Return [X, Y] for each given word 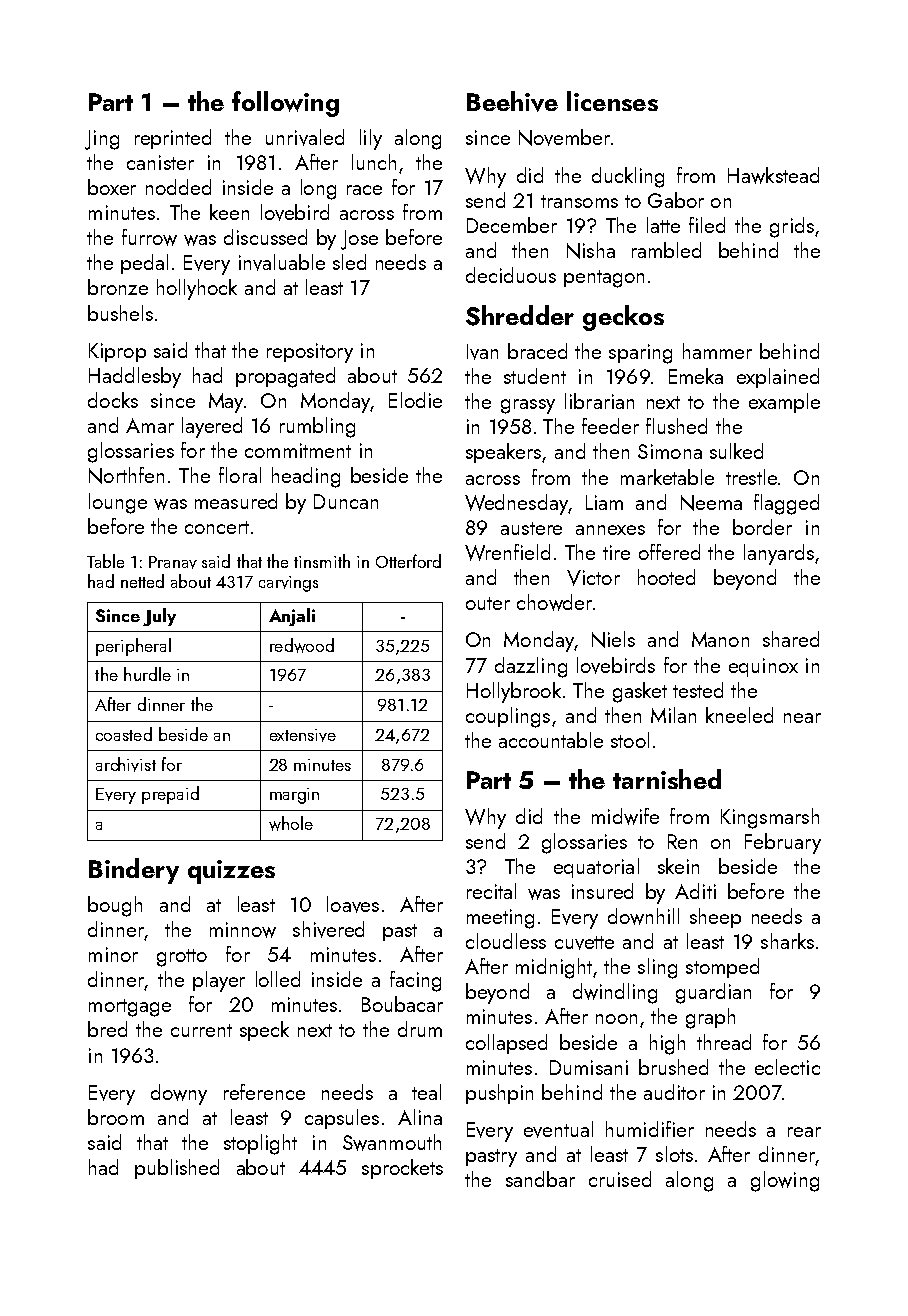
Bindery [134, 871]
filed [707, 225]
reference [264, 1092]
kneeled [739, 715]
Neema [711, 503]
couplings [508, 717]
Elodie [415, 400]
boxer [112, 187]
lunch [374, 162]
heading [306, 477]
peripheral [133, 647]
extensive [303, 735]
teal [426, 1092]
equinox [763, 667]
